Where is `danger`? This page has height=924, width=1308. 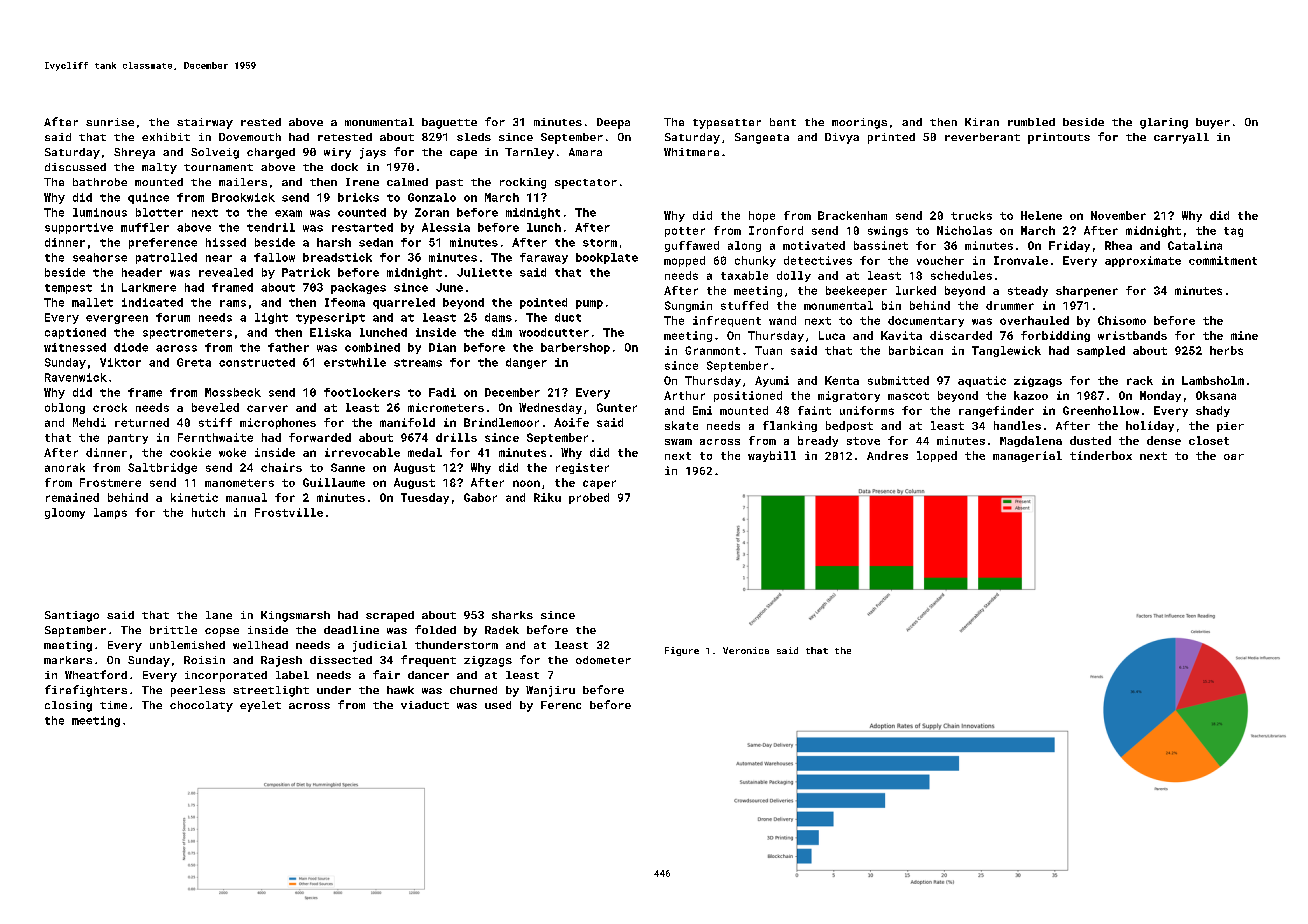 danger is located at coordinates (526, 363).
